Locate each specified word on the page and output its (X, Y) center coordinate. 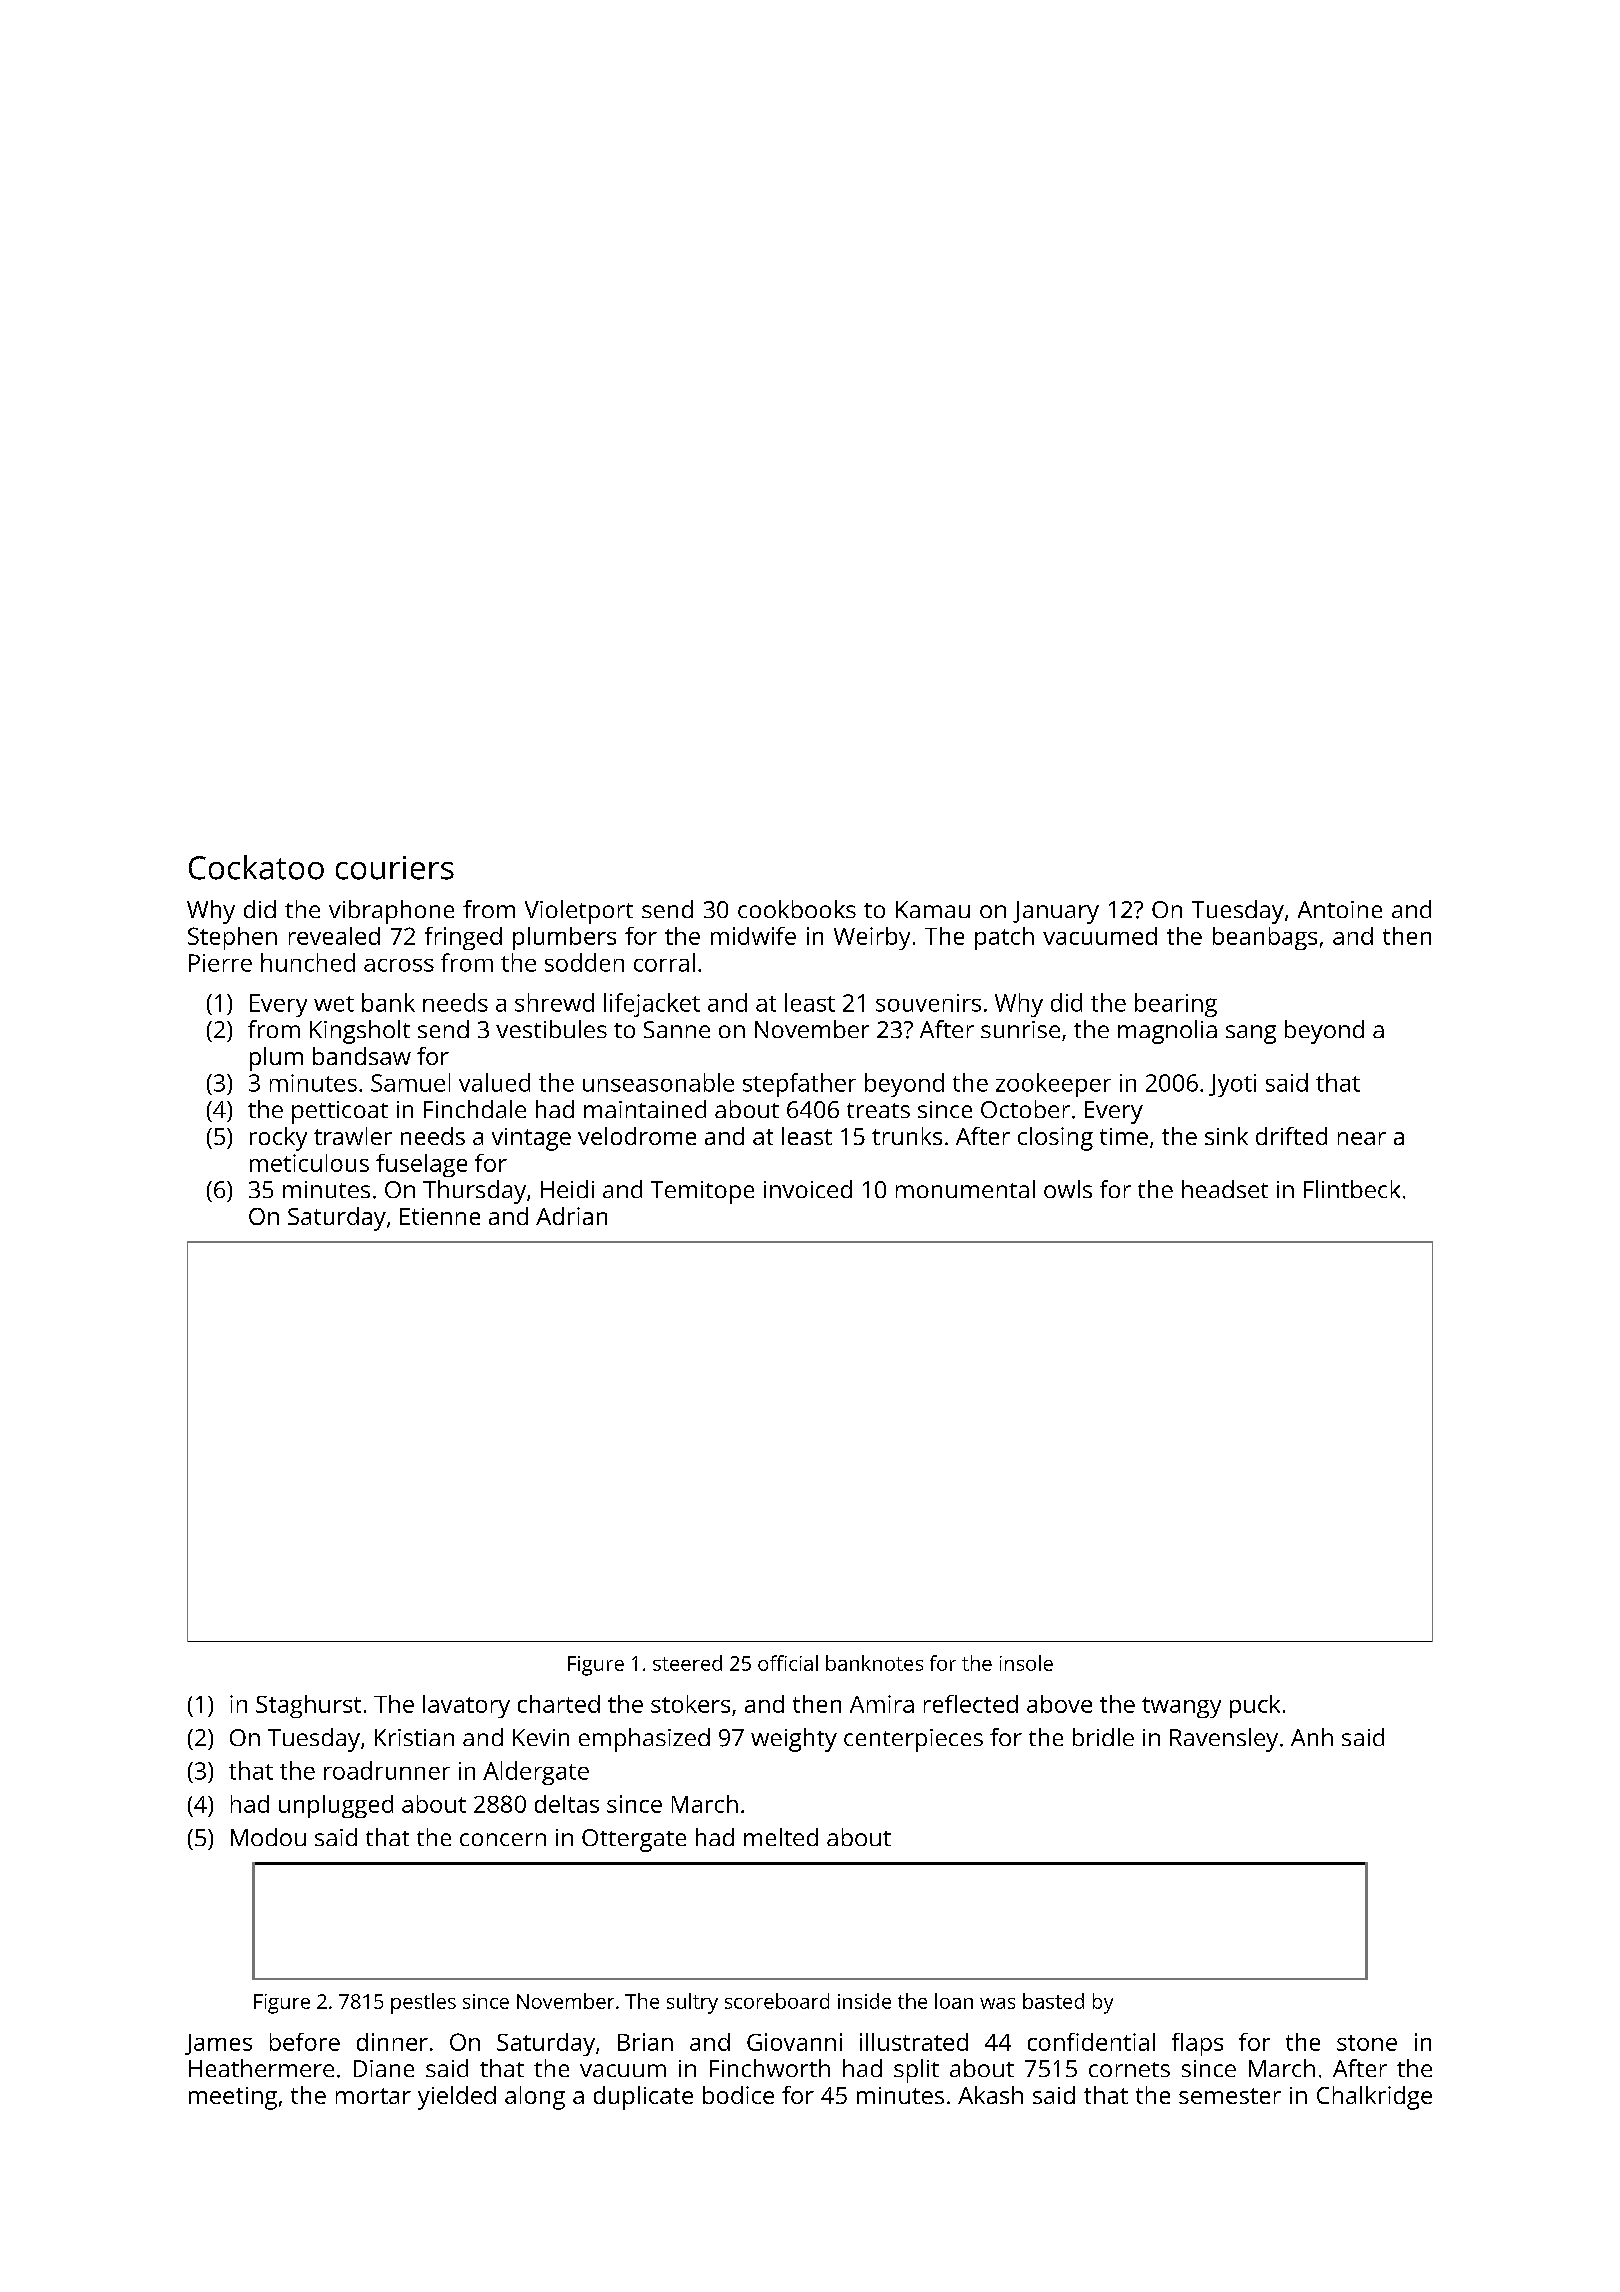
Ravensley (1224, 1740)
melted (781, 1837)
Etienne (440, 1216)
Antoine (1340, 909)
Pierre (220, 963)
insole (1026, 1663)
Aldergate (536, 1773)
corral (664, 962)
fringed (463, 938)
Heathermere (261, 2068)
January (1056, 912)
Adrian (571, 1216)
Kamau (933, 909)
